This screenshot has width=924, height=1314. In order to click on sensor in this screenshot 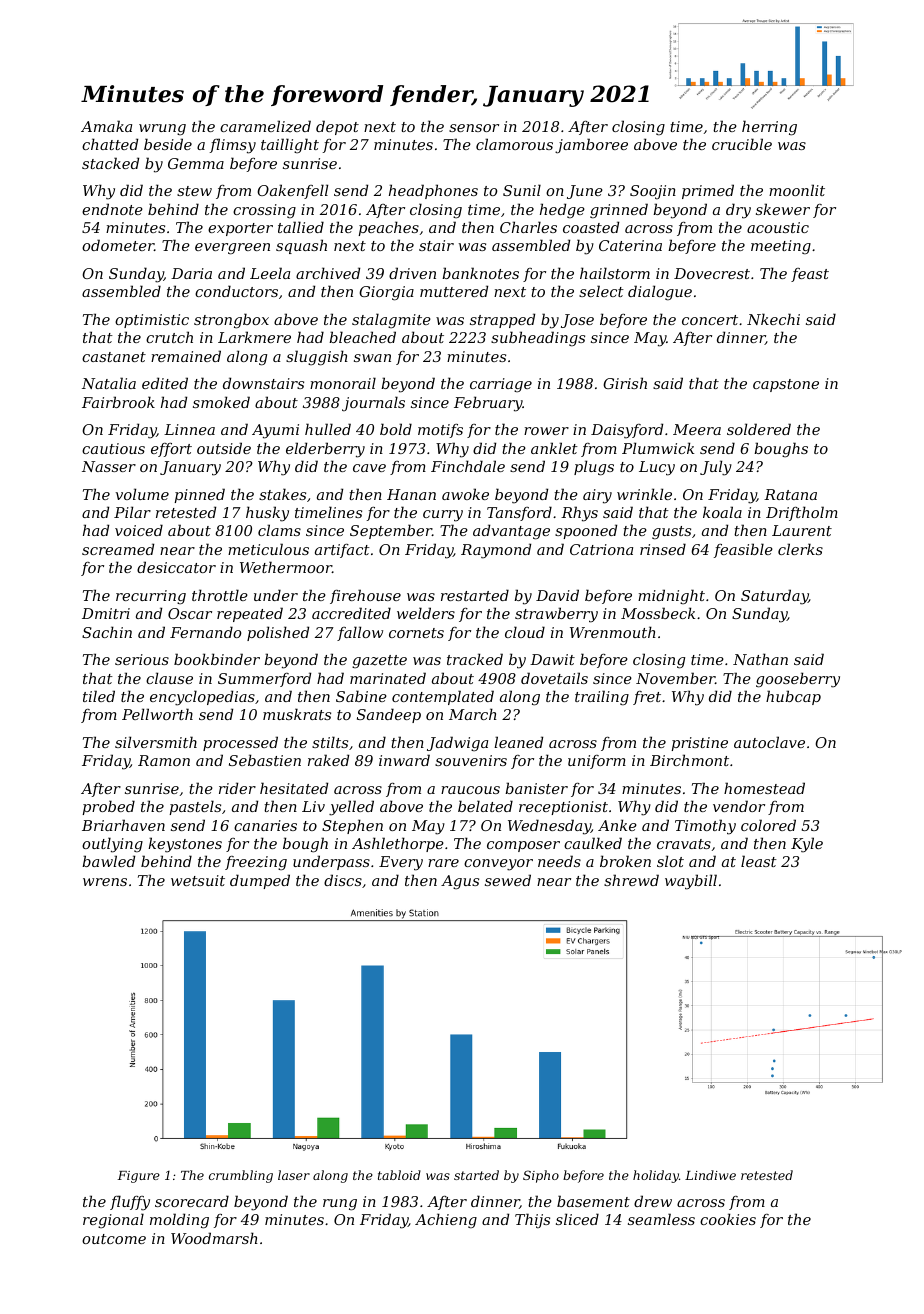, I will do `click(474, 128)`.
